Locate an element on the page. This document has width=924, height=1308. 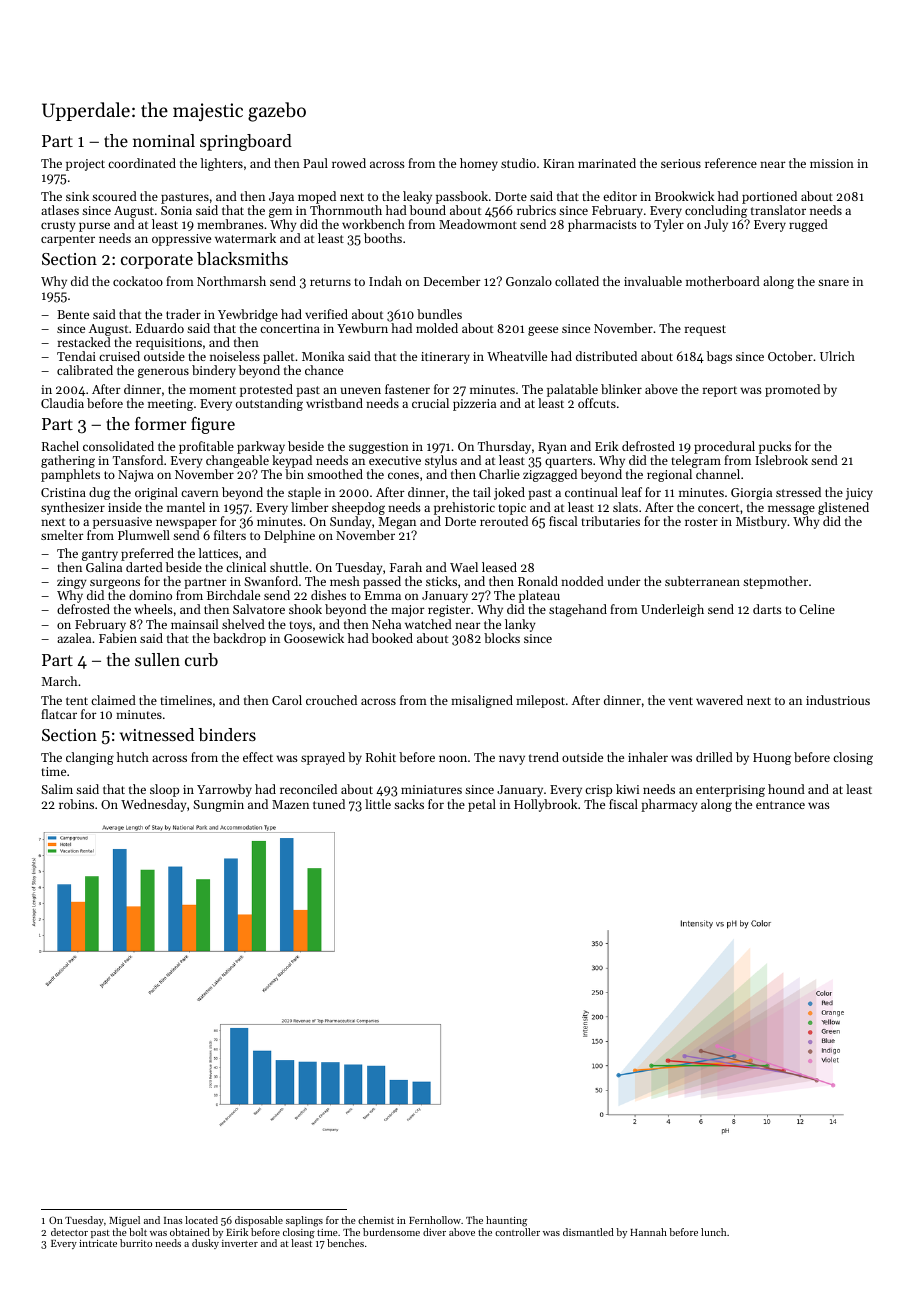
Neha is located at coordinates (386, 624).
